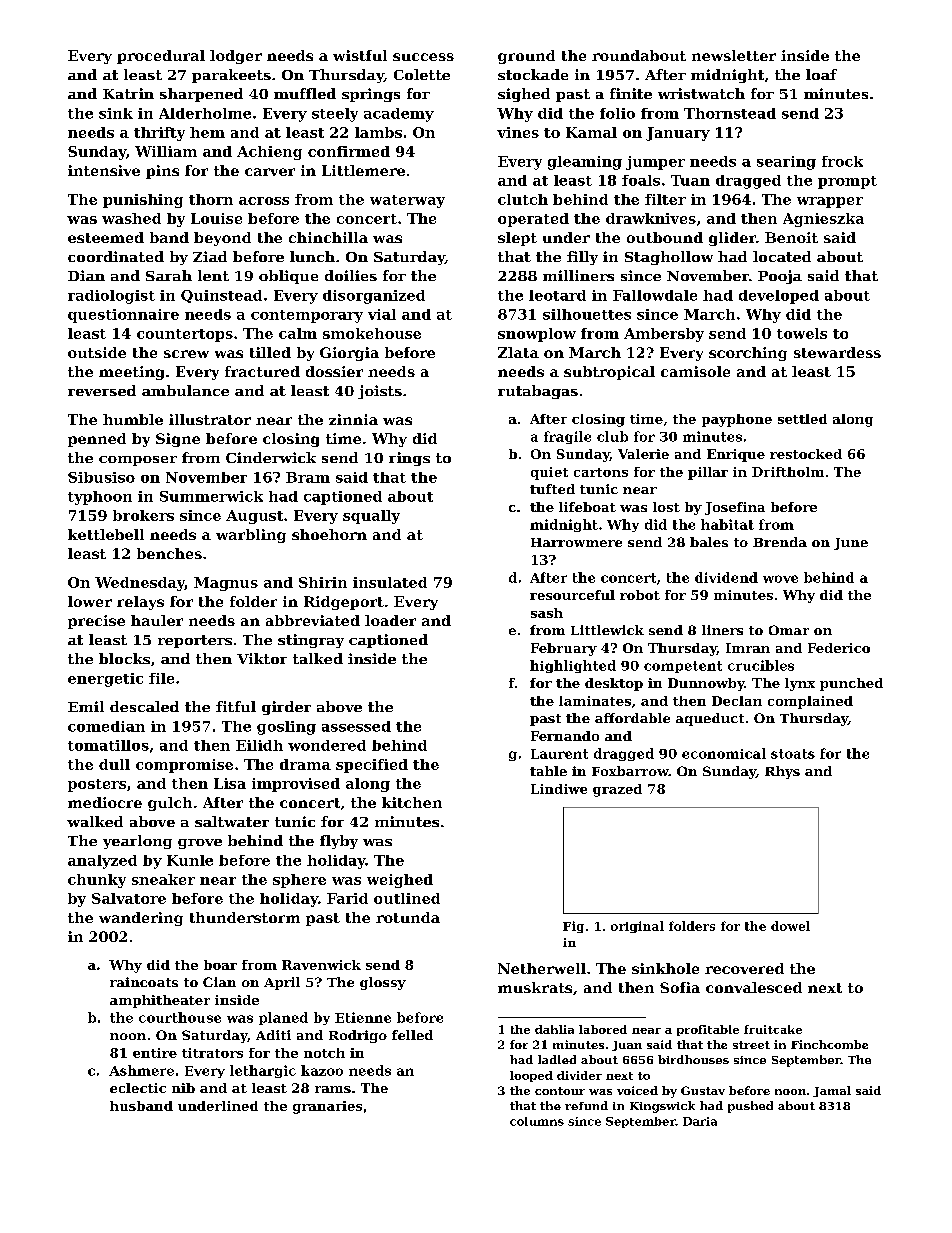 Image resolution: width=952 pixels, height=1233 pixels. What do you see at coordinates (564, 649) in the screenshot?
I see `February` at bounding box center [564, 649].
